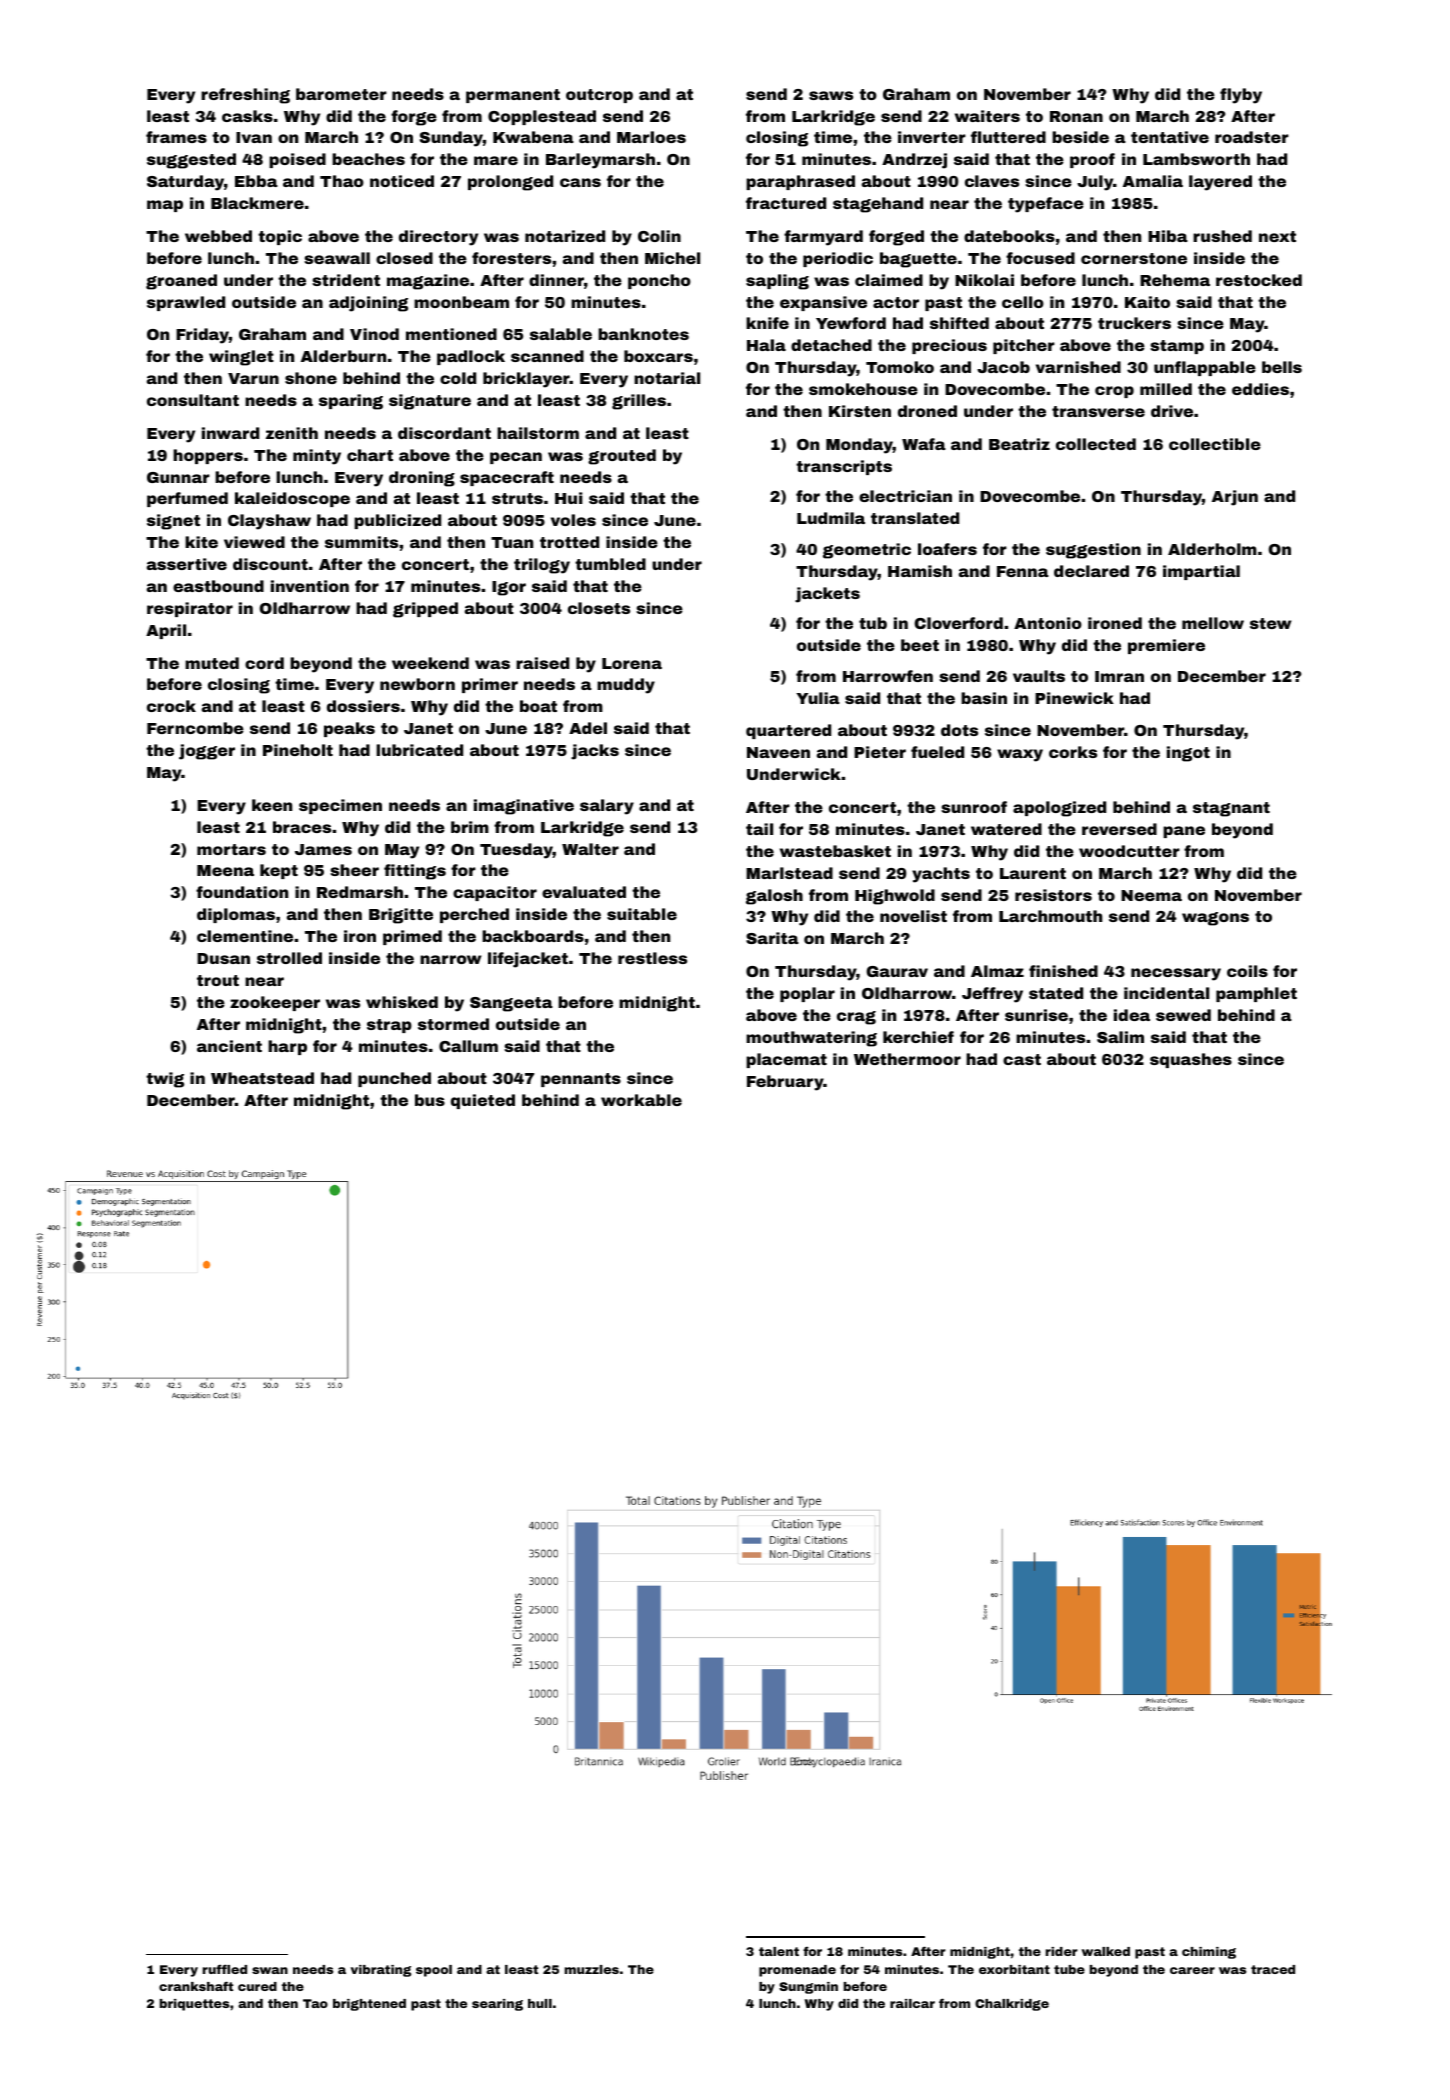  Describe the element at coordinates (165, 206) in the screenshot. I see `map` at that location.
